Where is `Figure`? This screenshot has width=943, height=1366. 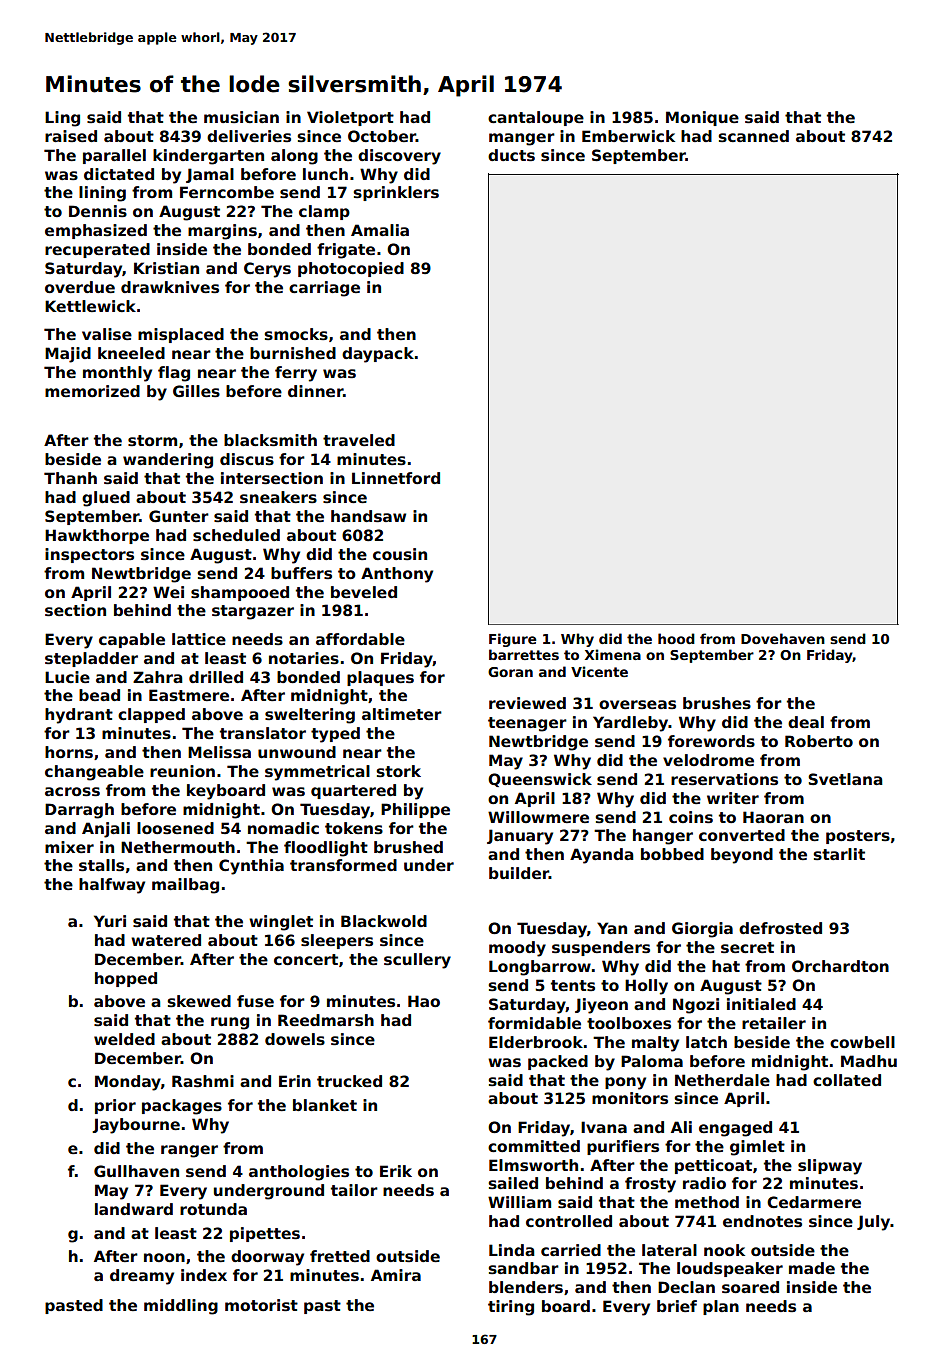
Figure is located at coordinates (512, 640).
